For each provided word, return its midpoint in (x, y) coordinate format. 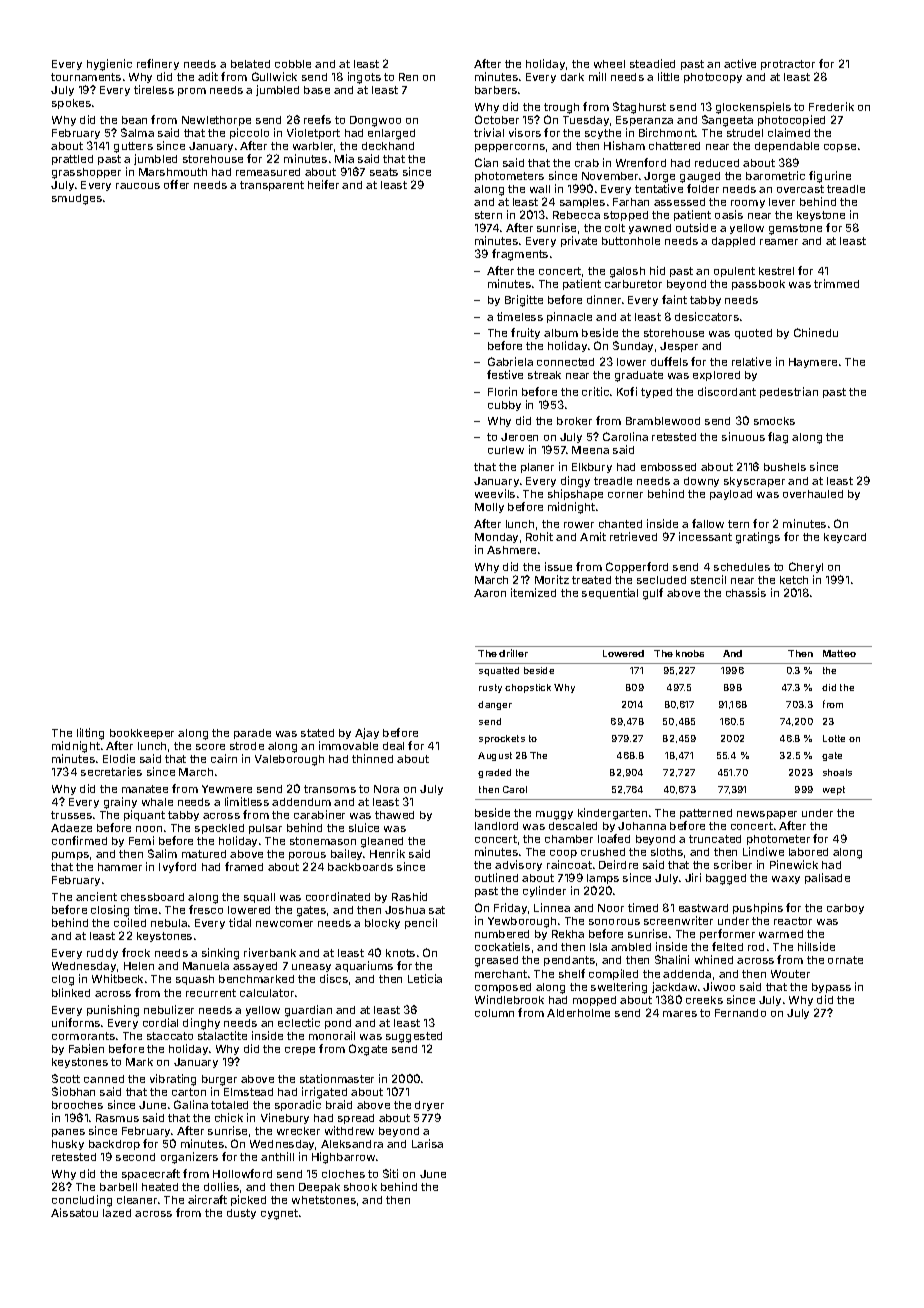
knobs (690, 653)
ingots (364, 78)
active (740, 63)
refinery (158, 64)
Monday (496, 538)
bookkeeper (142, 734)
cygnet (279, 1214)
